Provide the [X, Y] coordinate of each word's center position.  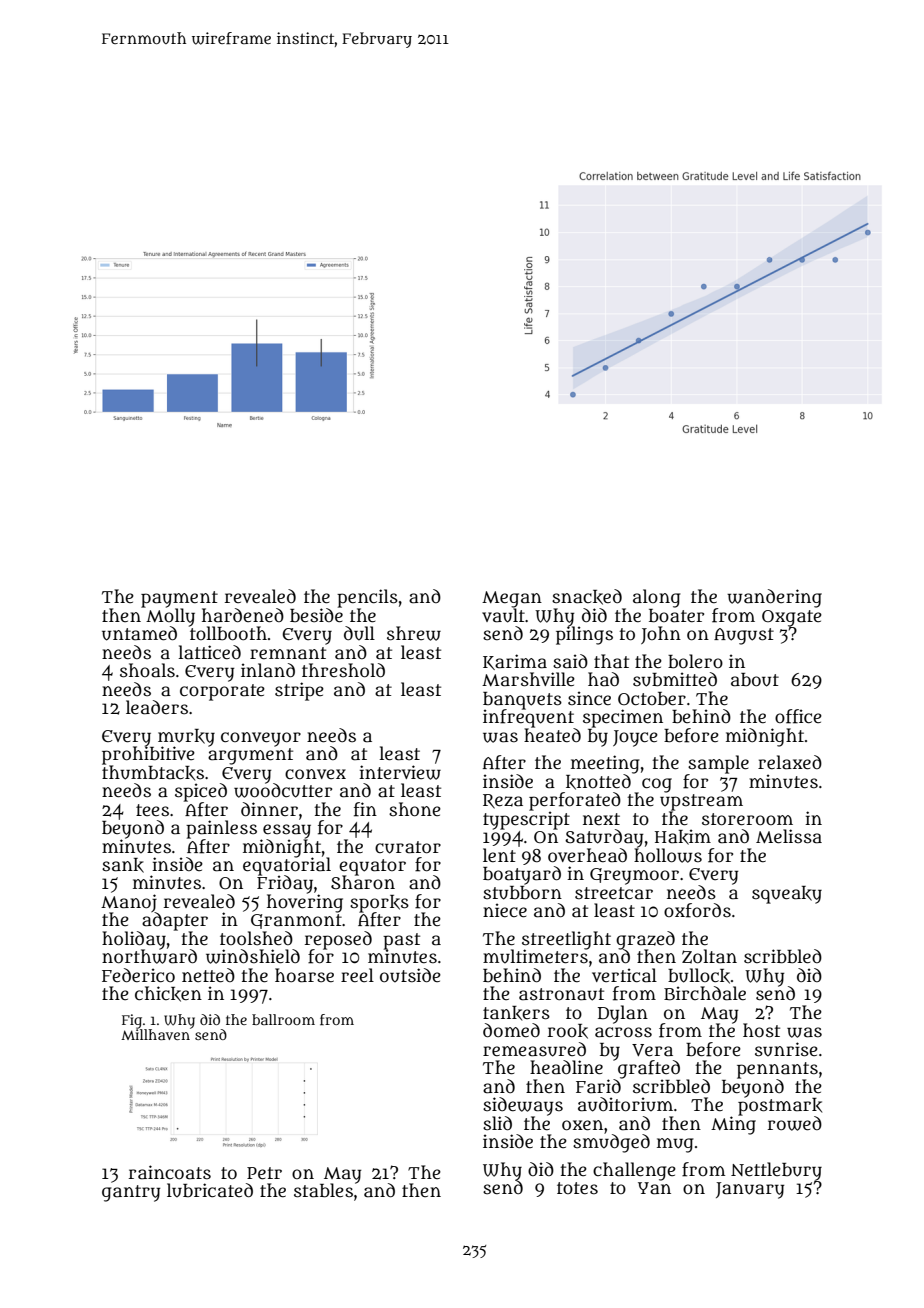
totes [577, 1188]
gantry [131, 1193]
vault [503, 615]
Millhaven [156, 1034]
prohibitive [148, 755]
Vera [652, 1050]
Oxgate [792, 618]
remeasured [534, 1049]
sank [123, 865]
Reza [503, 801]
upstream [701, 802]
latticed [209, 652]
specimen [623, 718]
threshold [343, 670]
